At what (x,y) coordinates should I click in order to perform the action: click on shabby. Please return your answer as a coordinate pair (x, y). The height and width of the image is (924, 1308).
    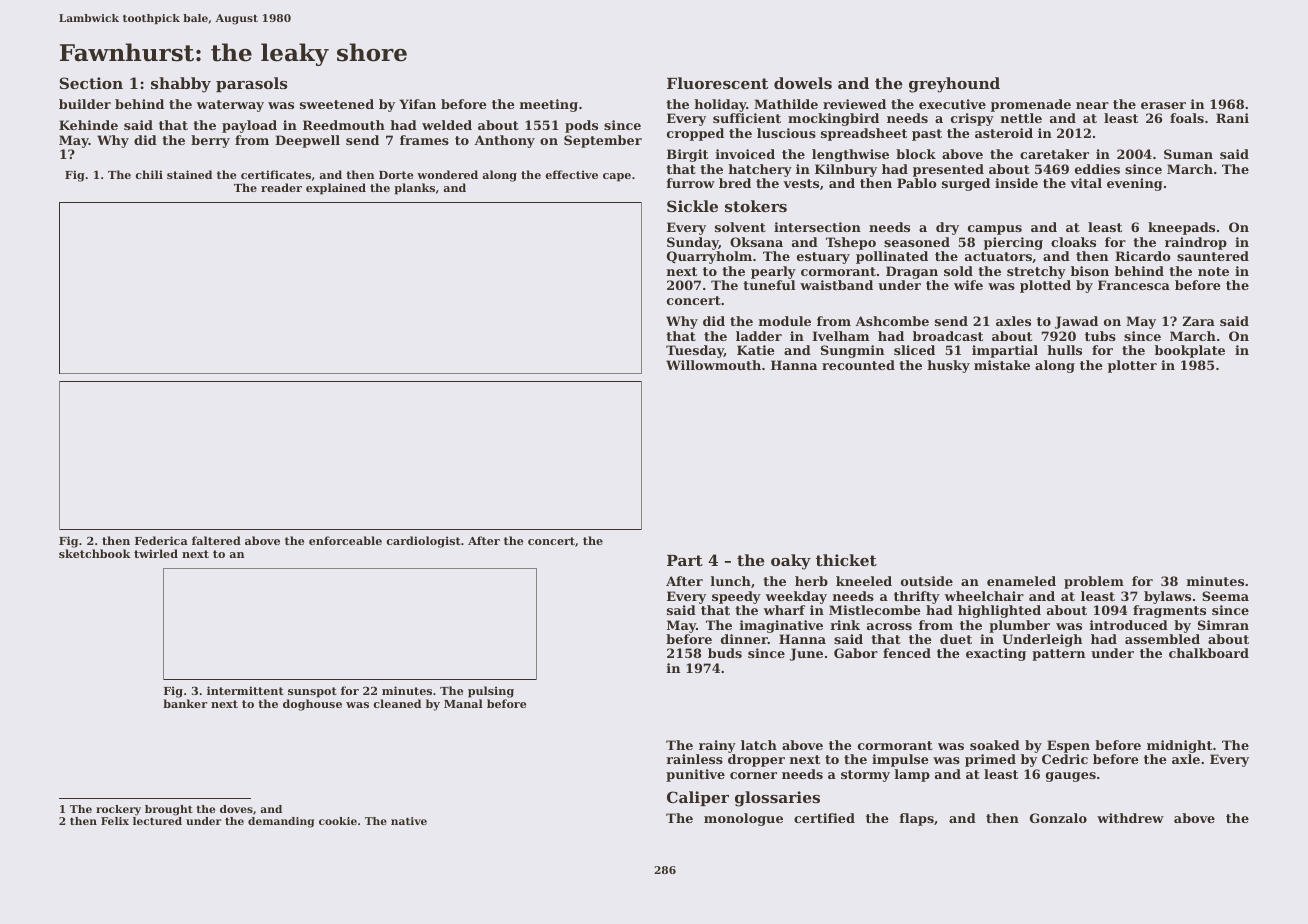
    Looking at the image, I should click on (181, 85).
